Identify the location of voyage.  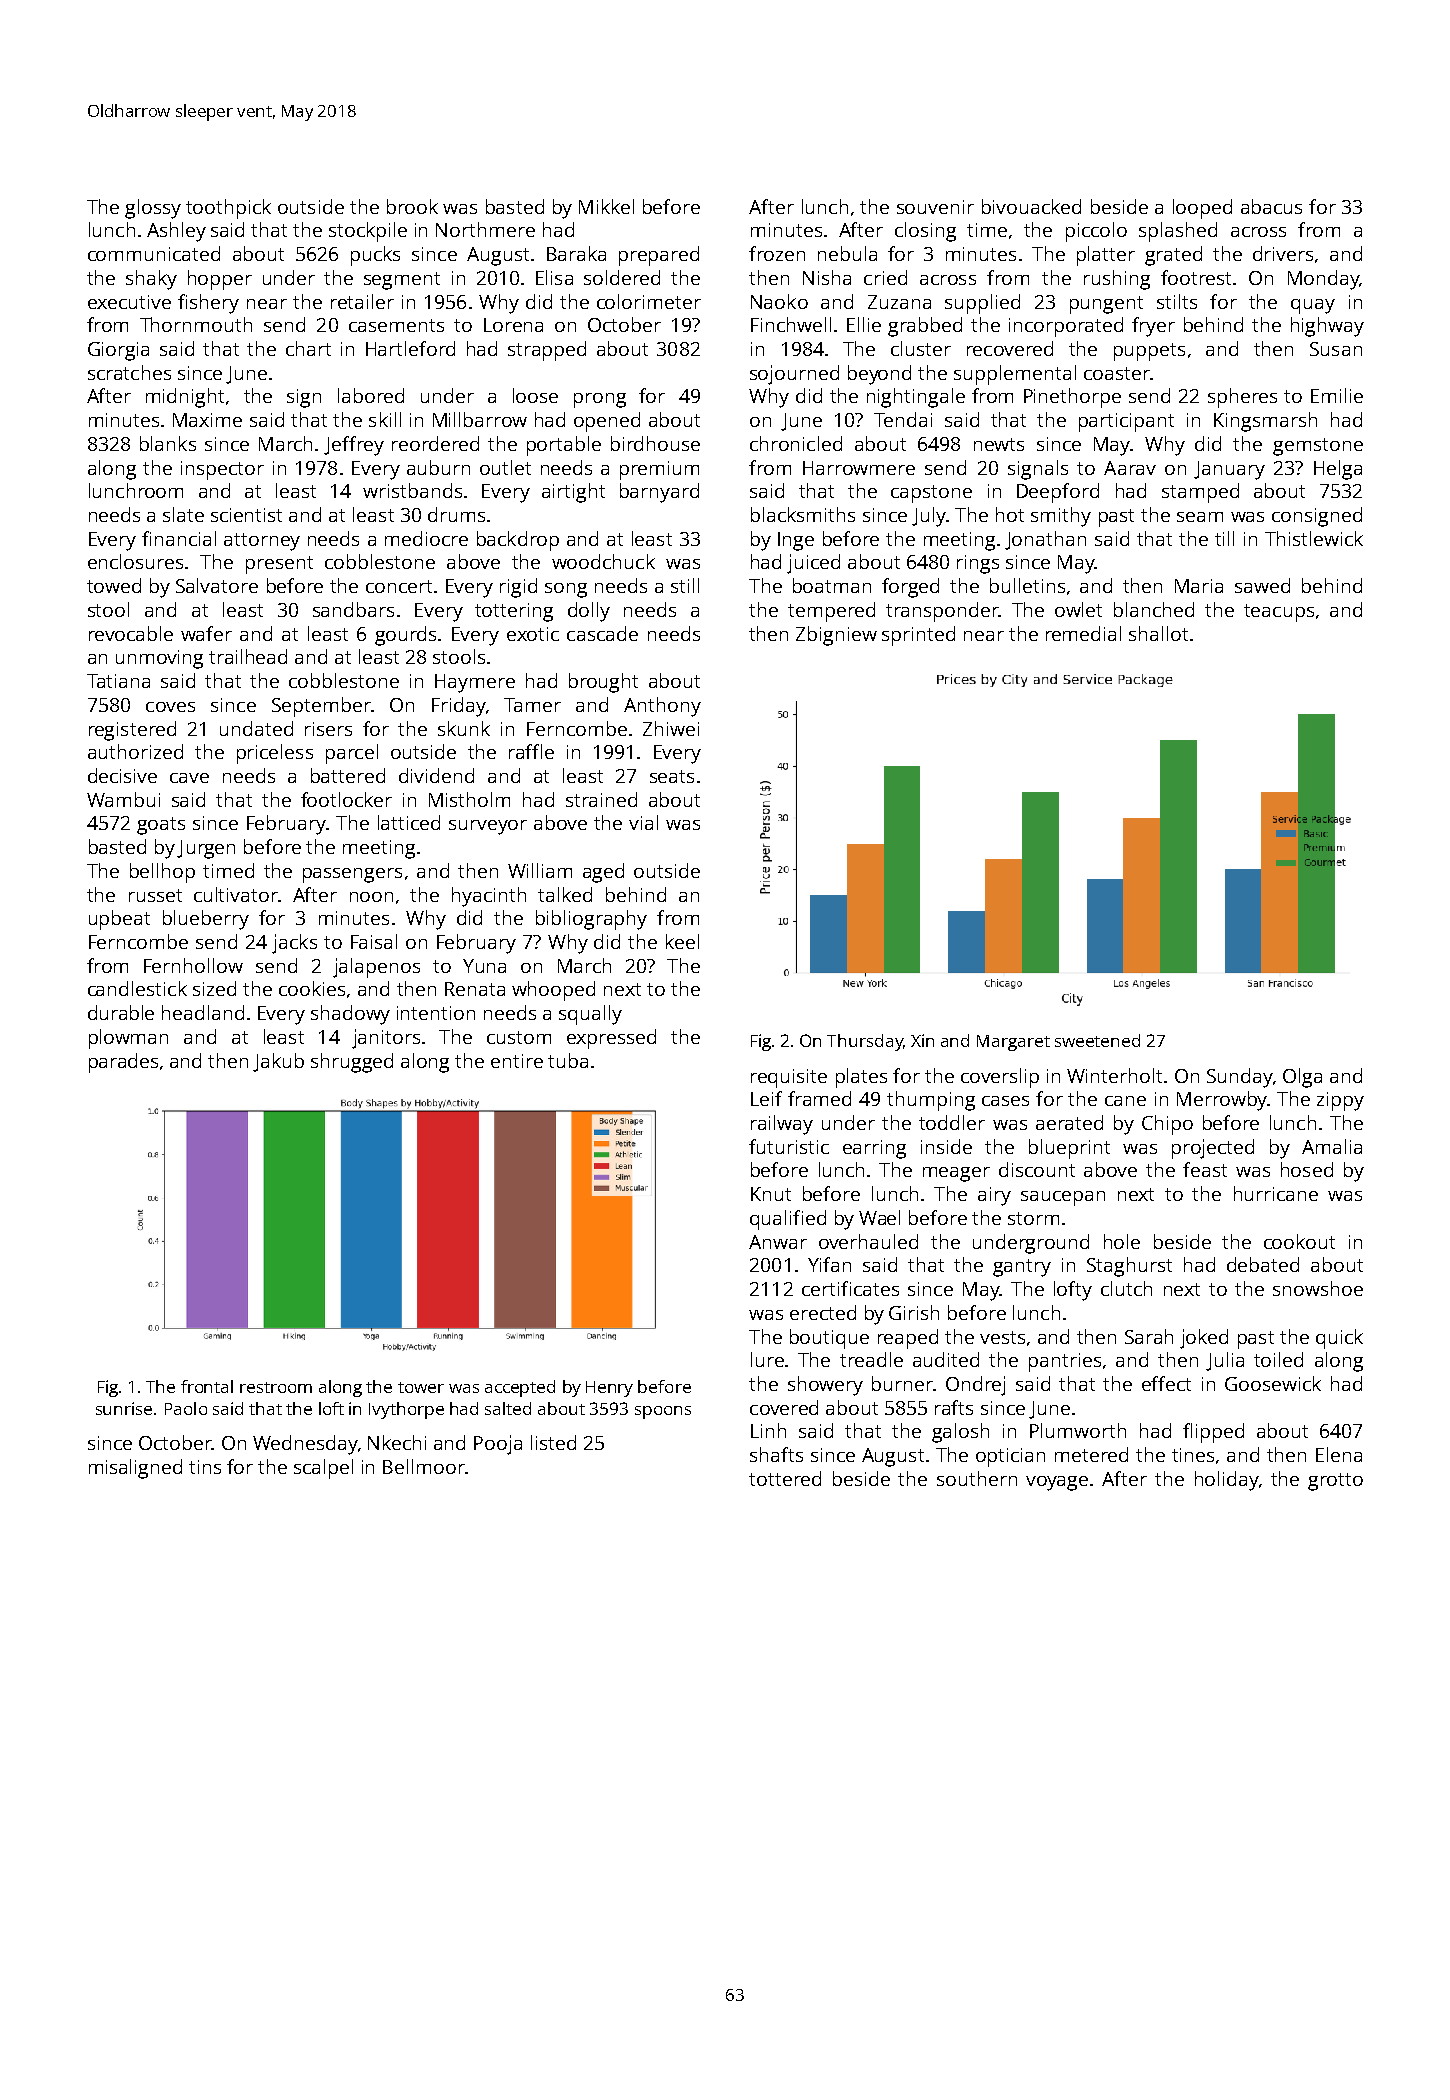
(1057, 1483).
